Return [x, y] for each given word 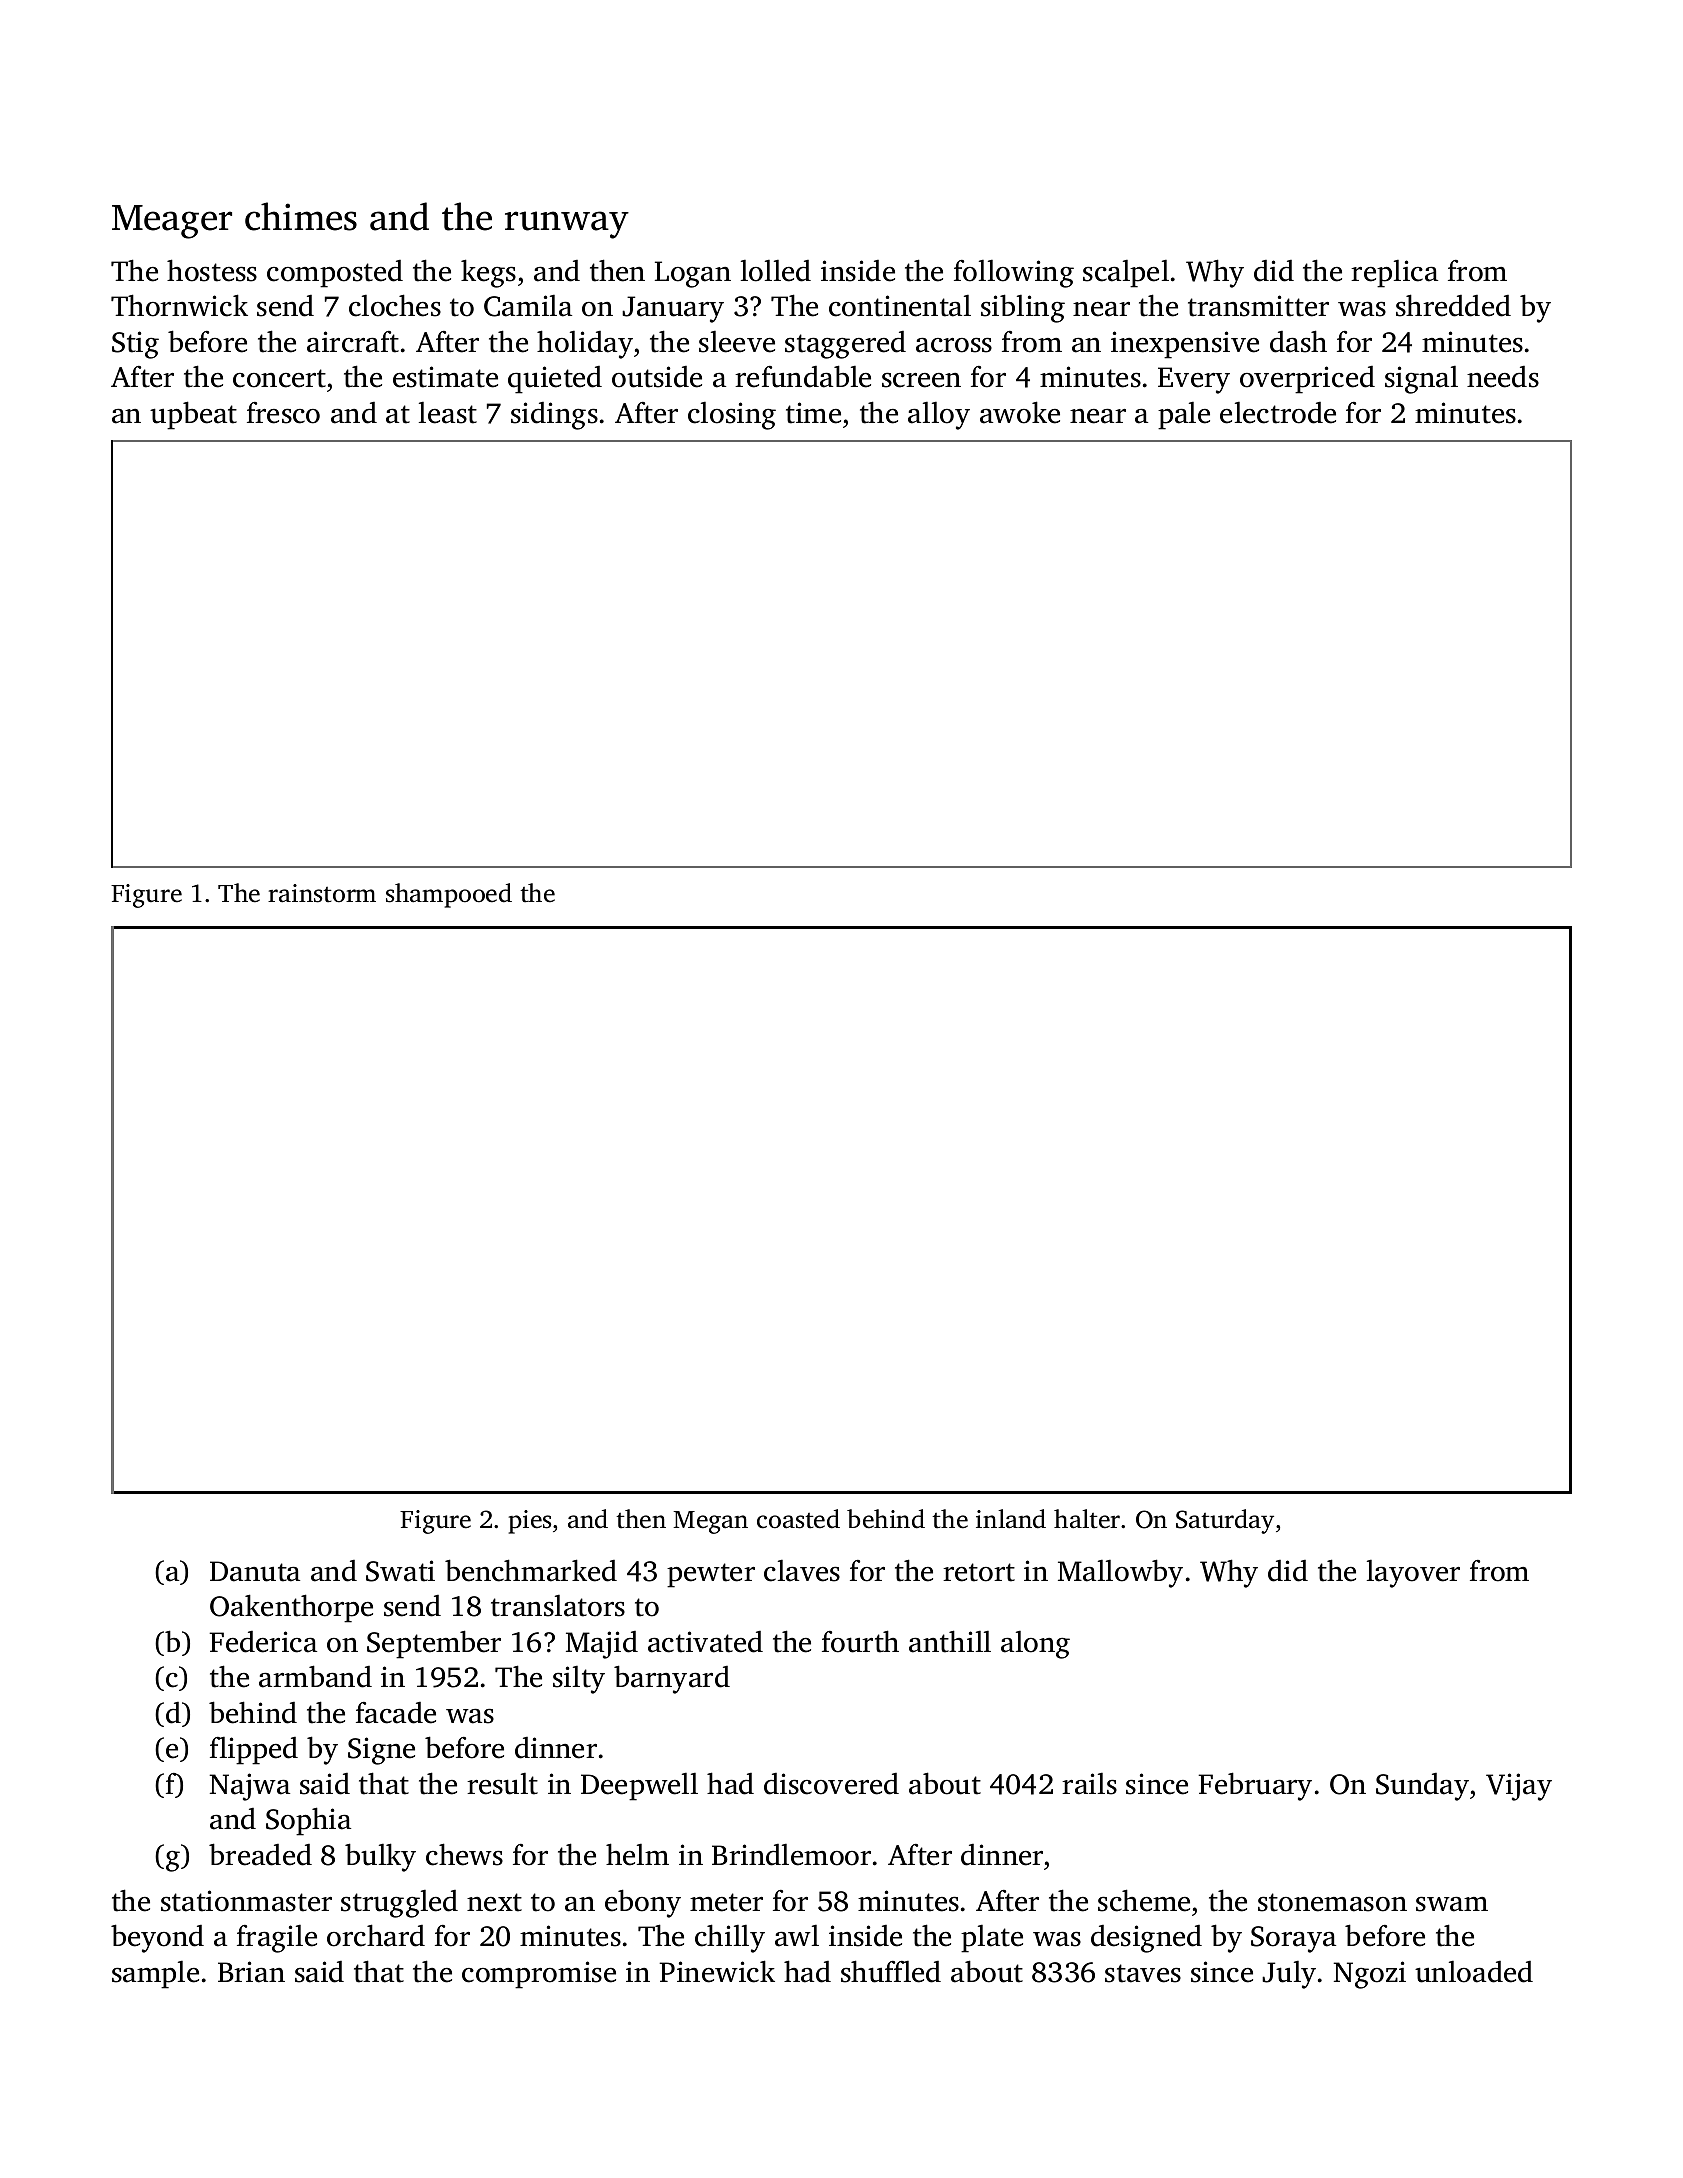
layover [1413, 1573]
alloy [939, 415]
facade [396, 1713]
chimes [301, 216]
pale [1184, 415]
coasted [798, 1519]
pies [530, 1522]
